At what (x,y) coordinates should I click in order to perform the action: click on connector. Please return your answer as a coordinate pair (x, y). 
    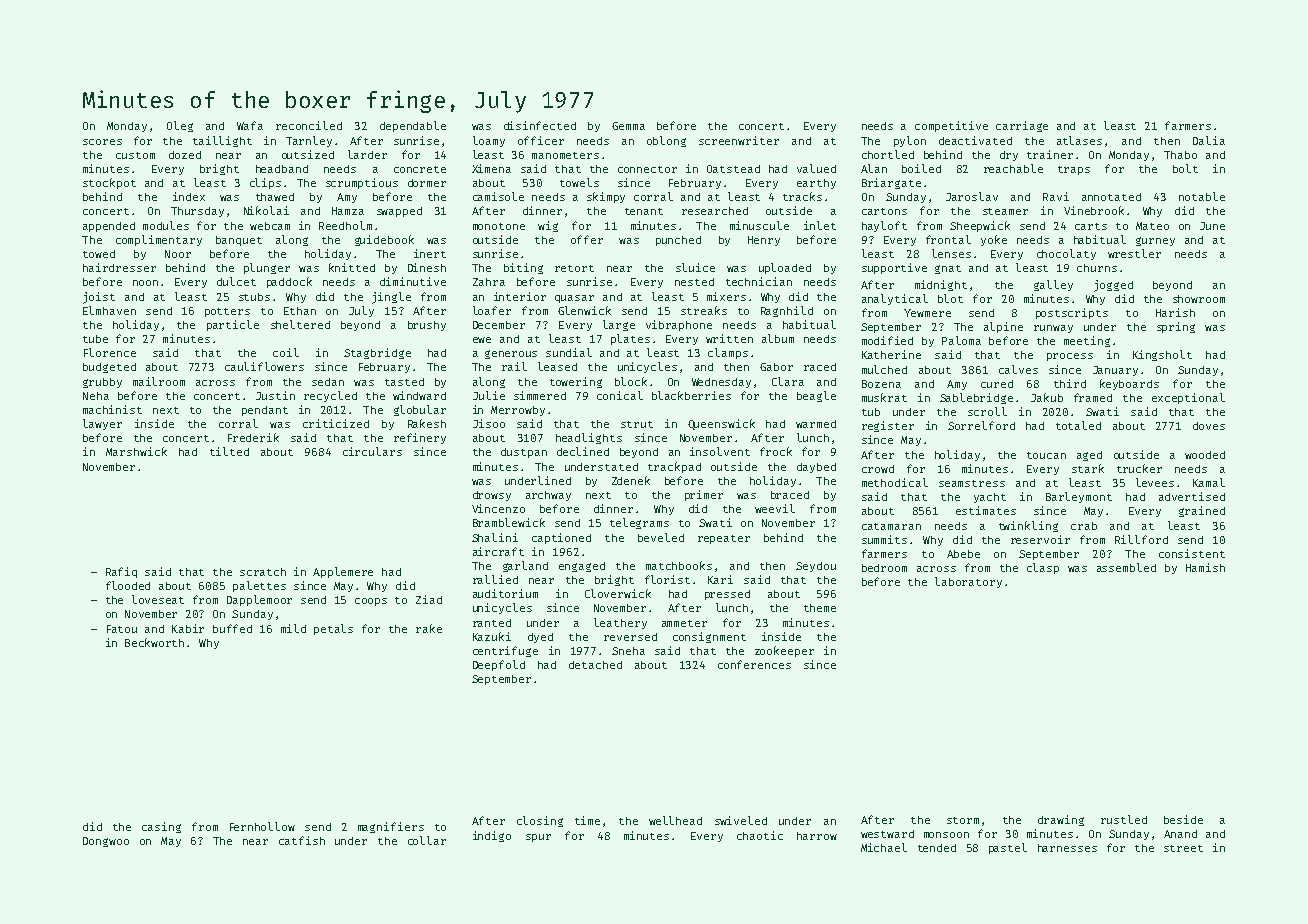
    Looking at the image, I should click on (647, 169).
